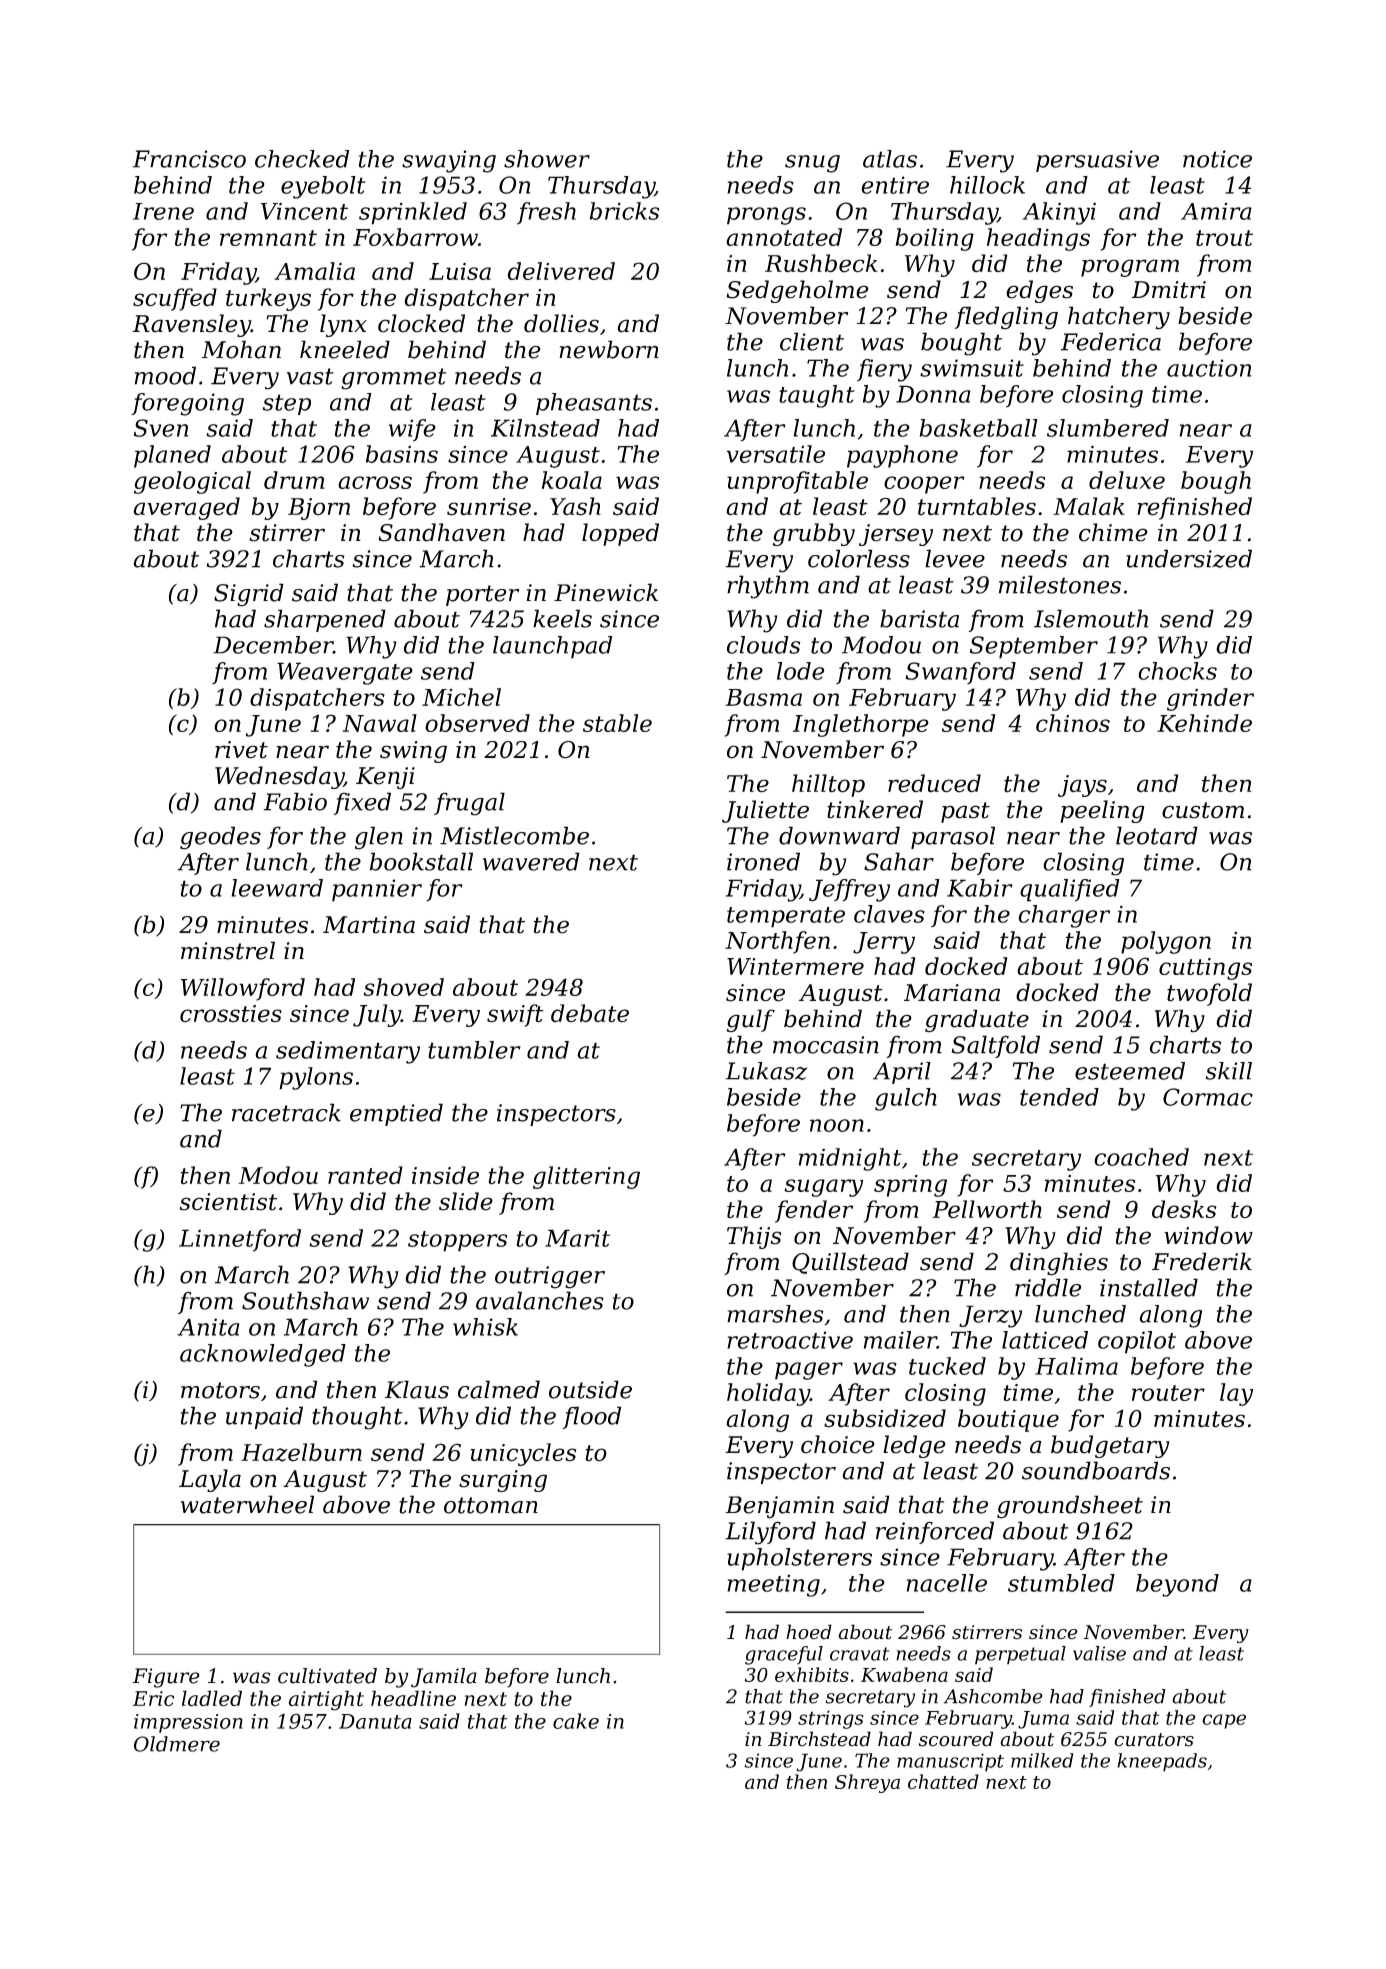 The height and width of the image is (1969, 1386). I want to click on stumbled, so click(1061, 1583).
